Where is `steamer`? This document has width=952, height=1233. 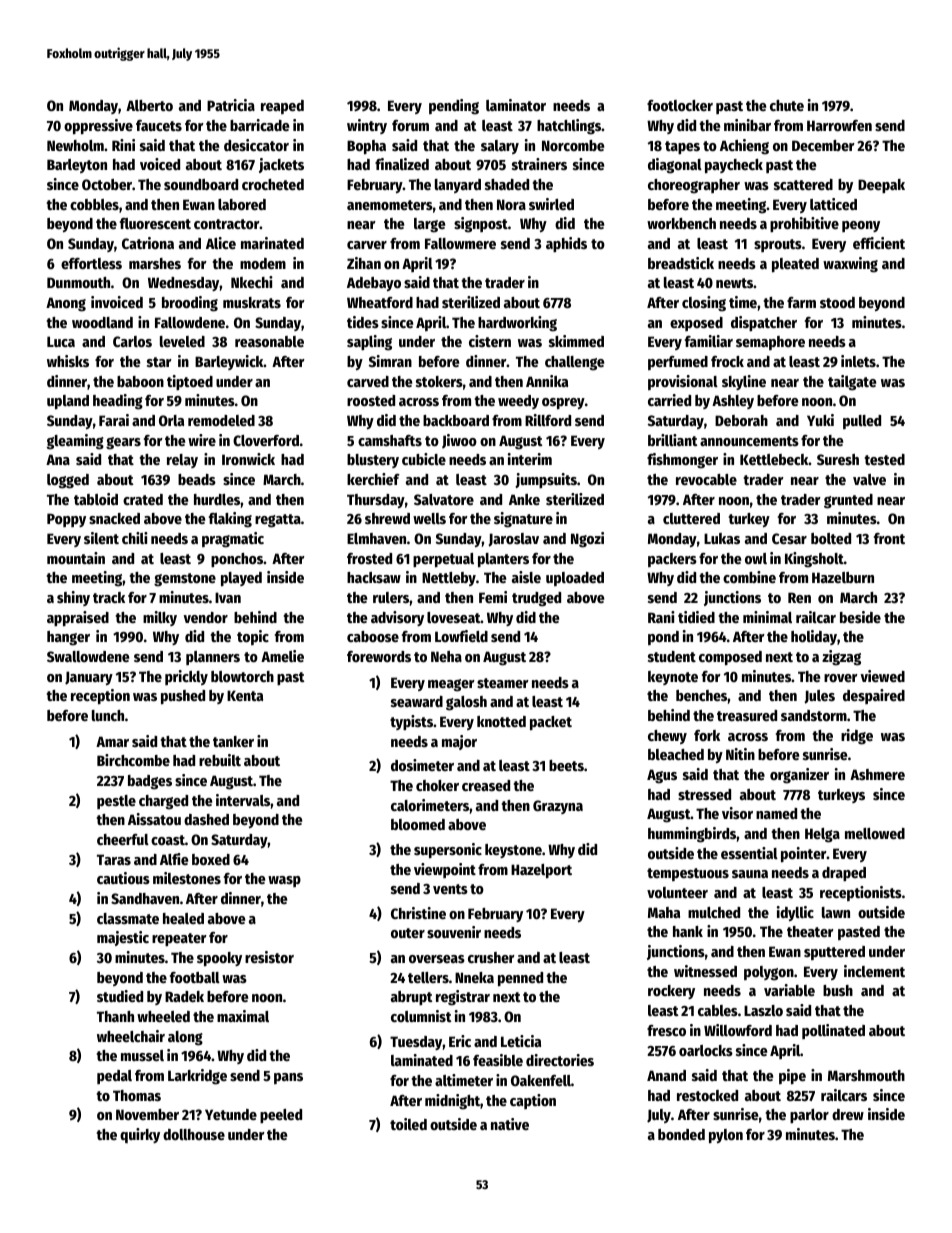
steamer is located at coordinates (503, 683).
